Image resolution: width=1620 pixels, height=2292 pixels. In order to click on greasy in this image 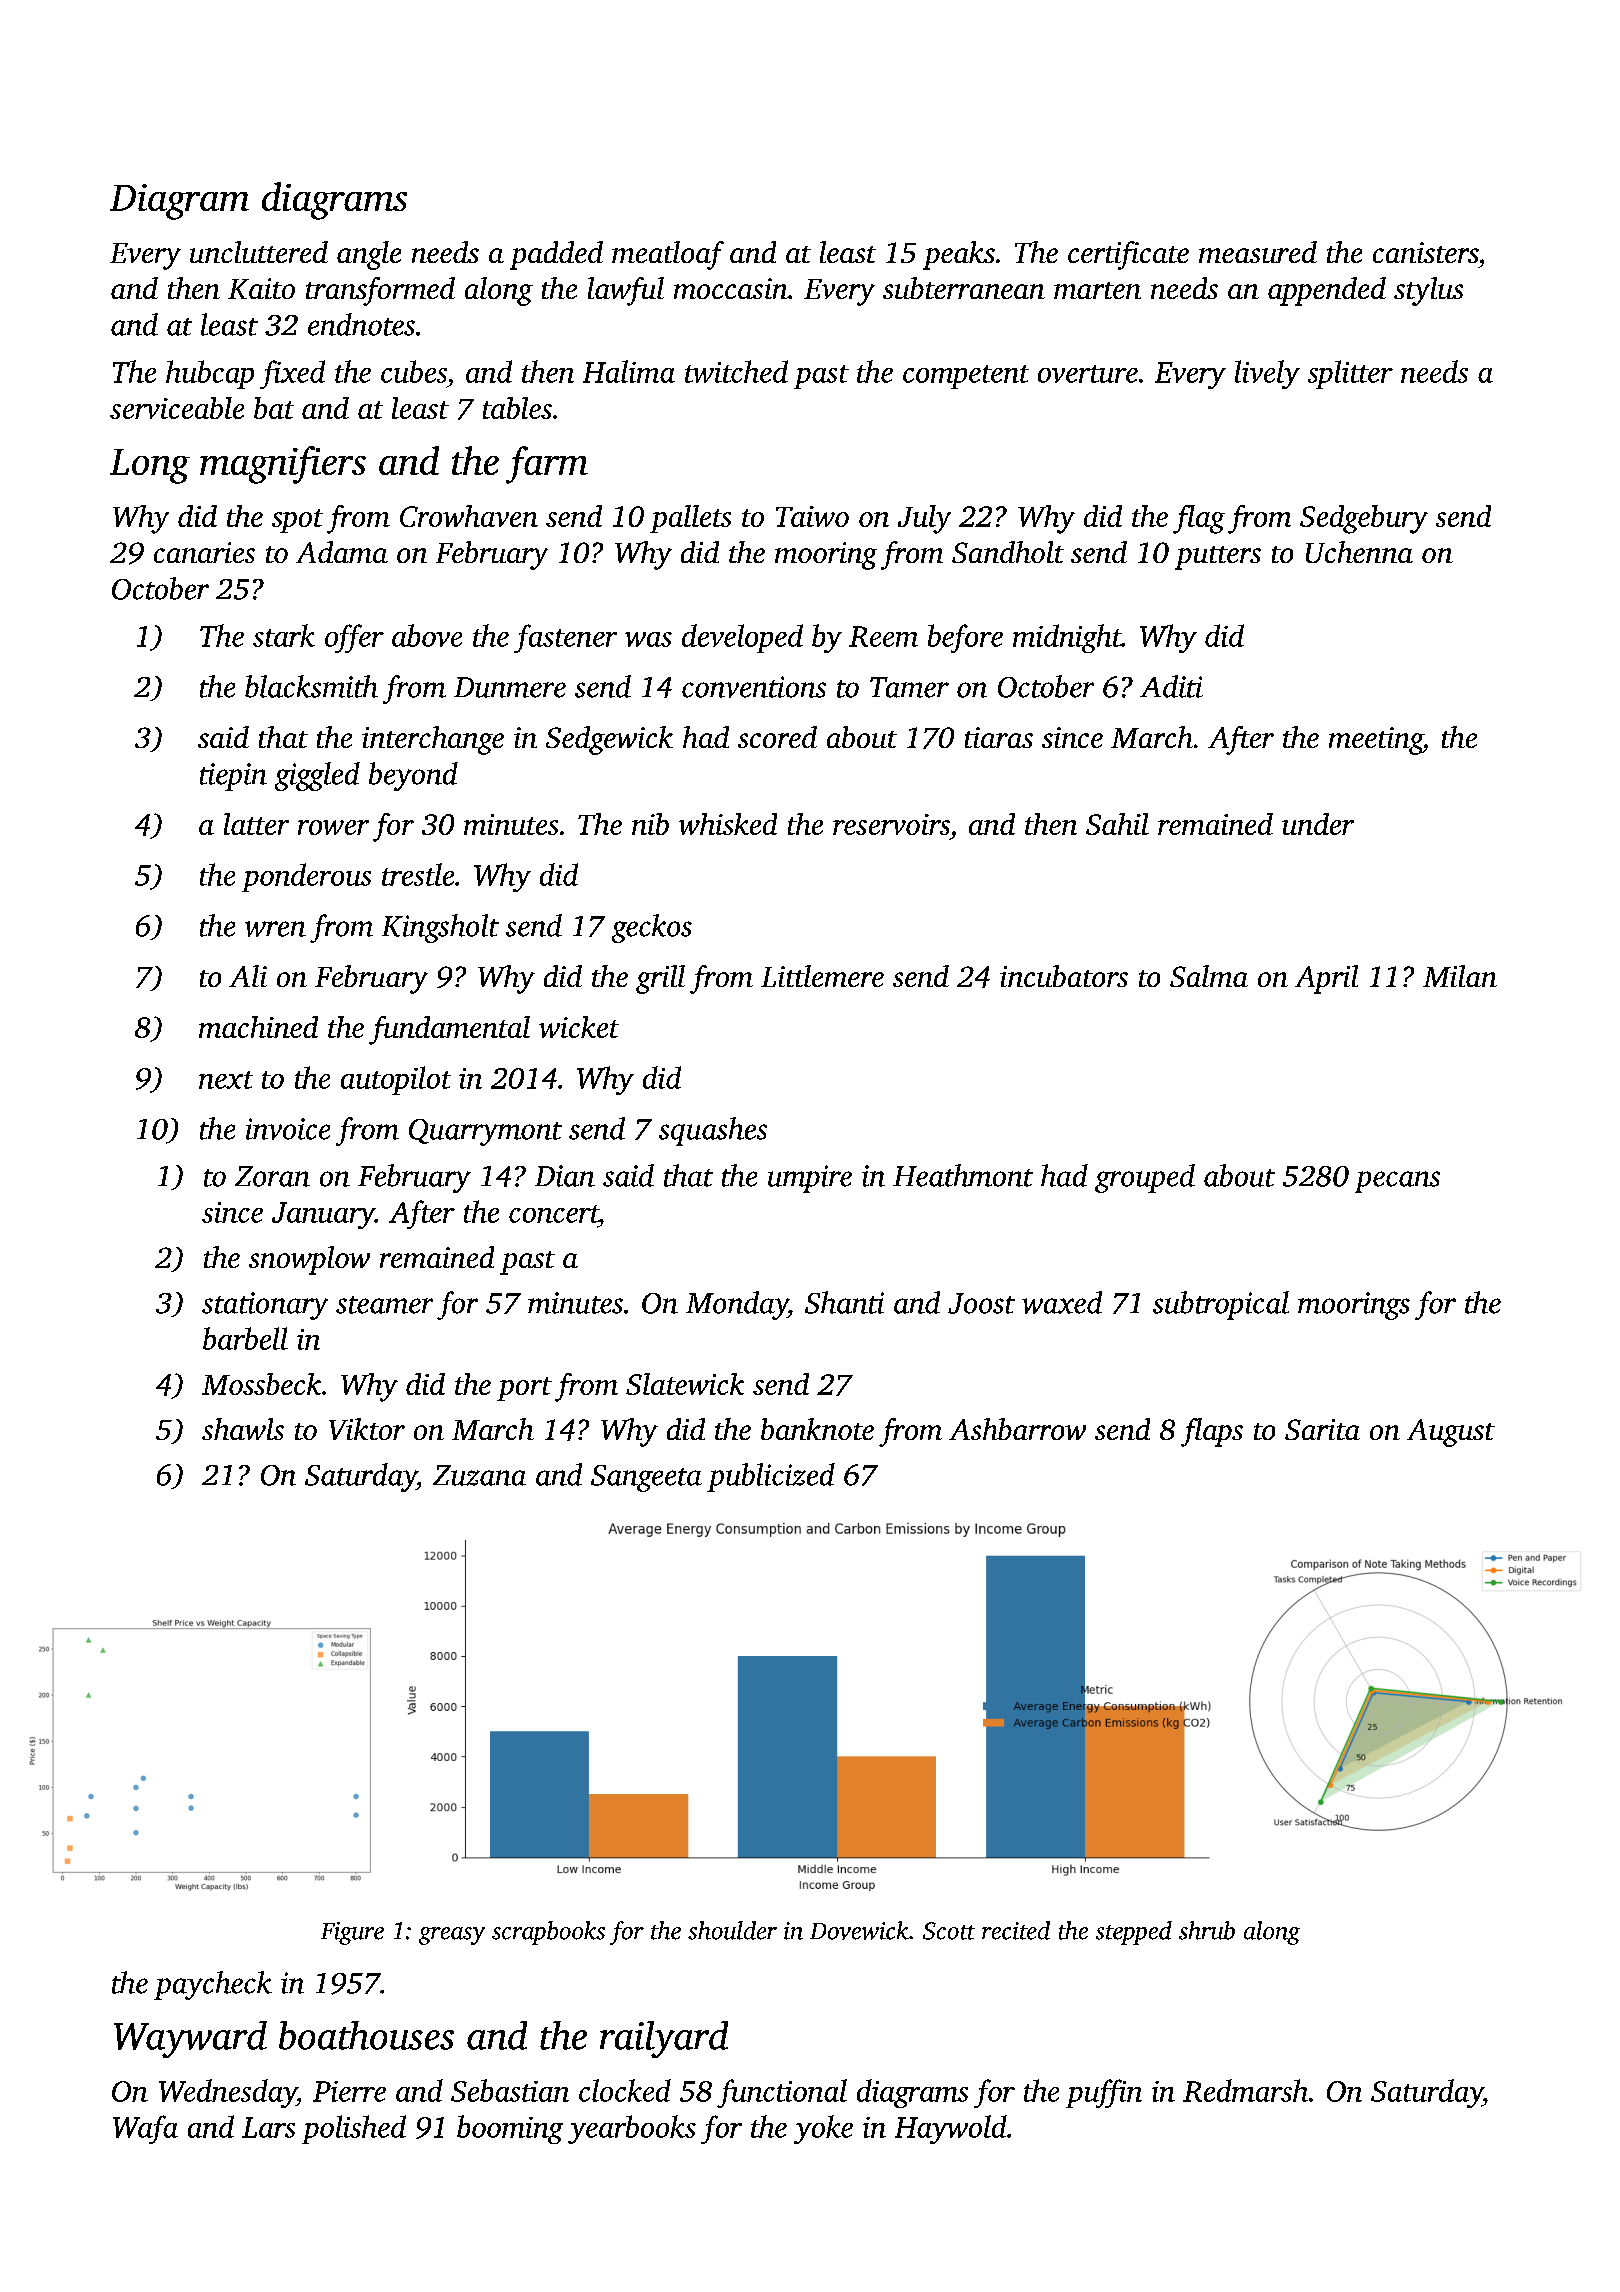, I will do `click(452, 1936)`.
